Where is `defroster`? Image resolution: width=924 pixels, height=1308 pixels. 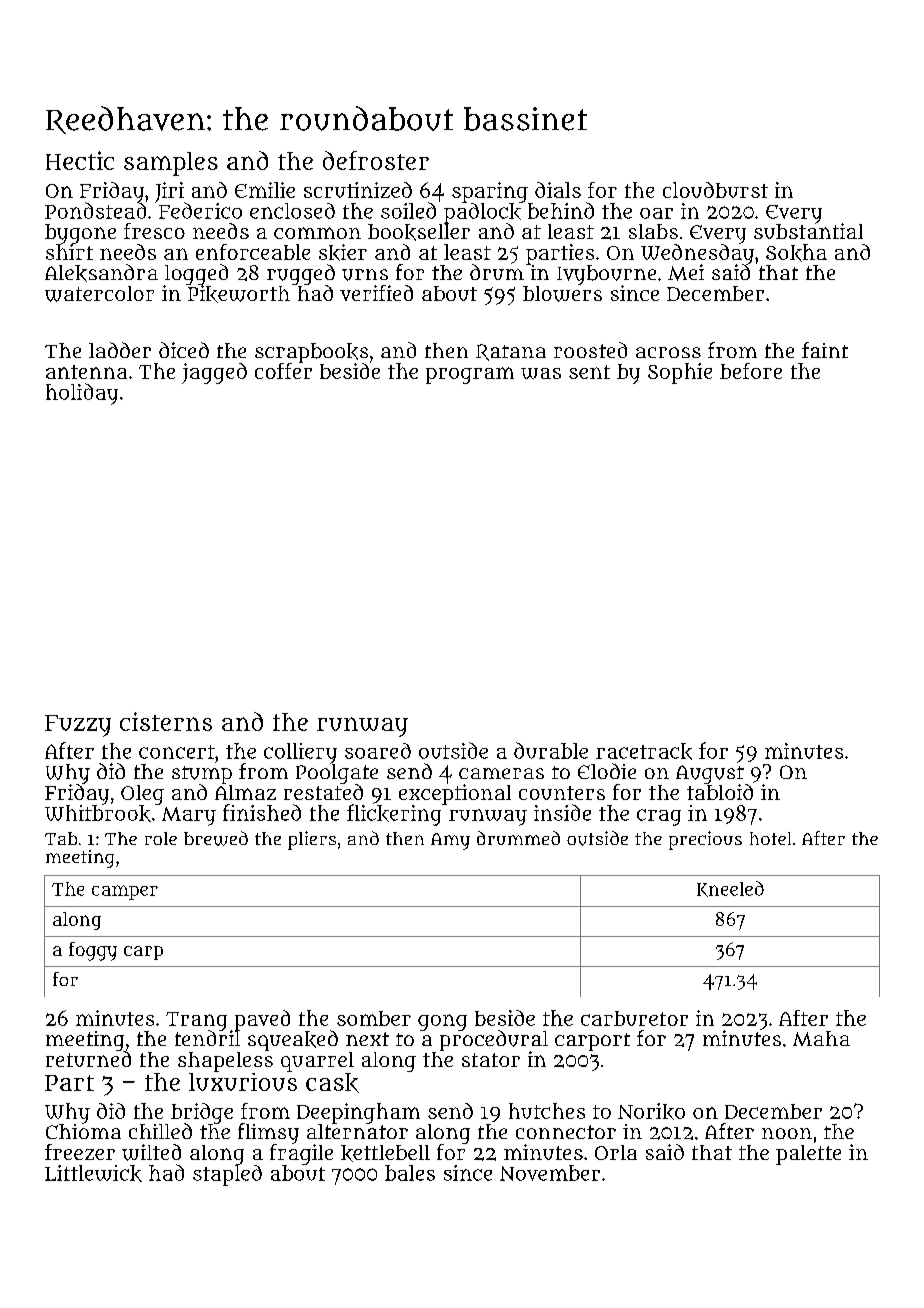
defroster is located at coordinates (376, 160).
